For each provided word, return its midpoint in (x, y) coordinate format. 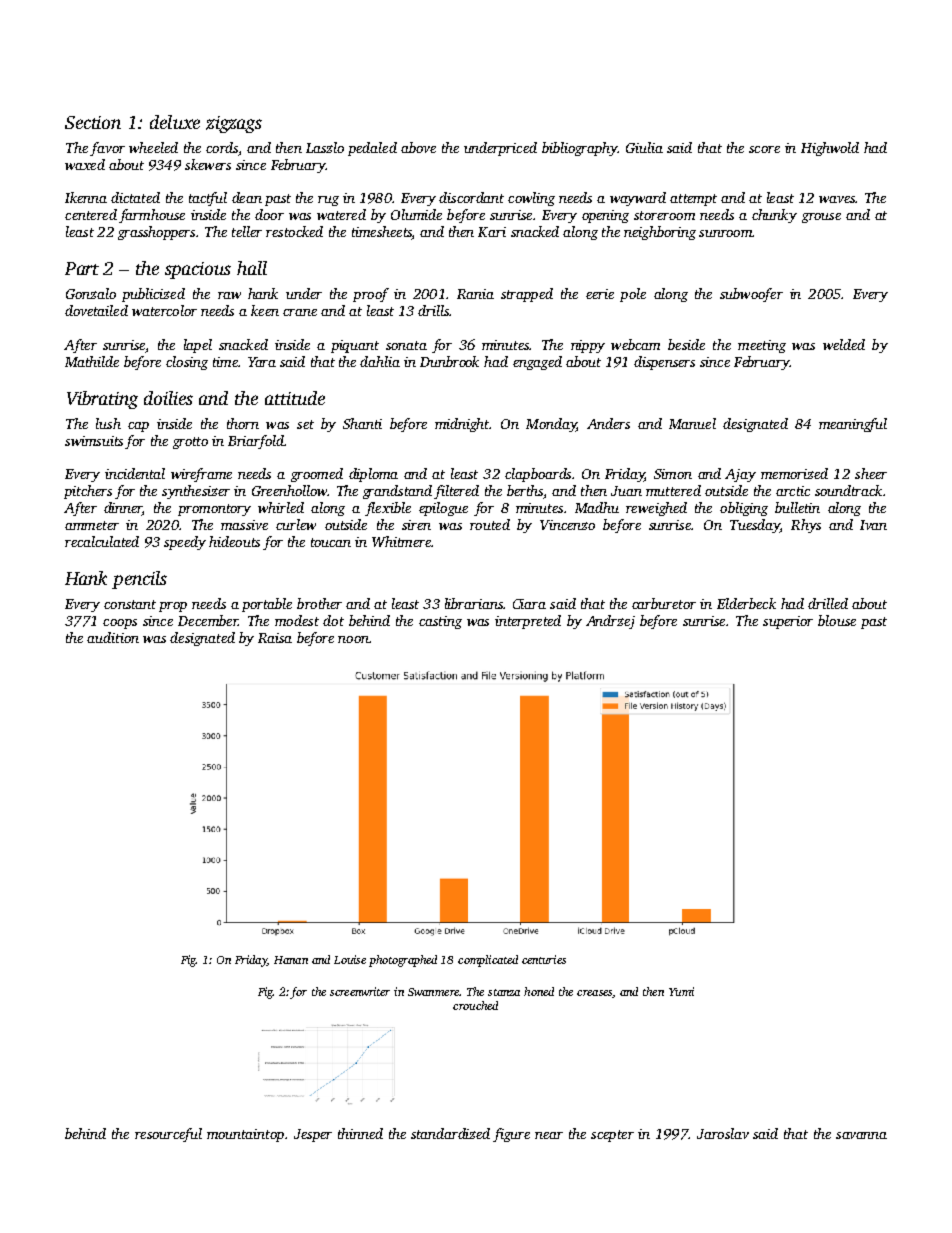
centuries (544, 959)
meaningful (853, 425)
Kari (492, 232)
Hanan (291, 960)
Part (82, 268)
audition (113, 637)
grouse (821, 218)
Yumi (681, 991)
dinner (123, 509)
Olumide (416, 214)
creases (594, 993)
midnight (462, 425)
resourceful (168, 1135)
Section (93, 122)
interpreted (528, 622)
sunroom (725, 233)
